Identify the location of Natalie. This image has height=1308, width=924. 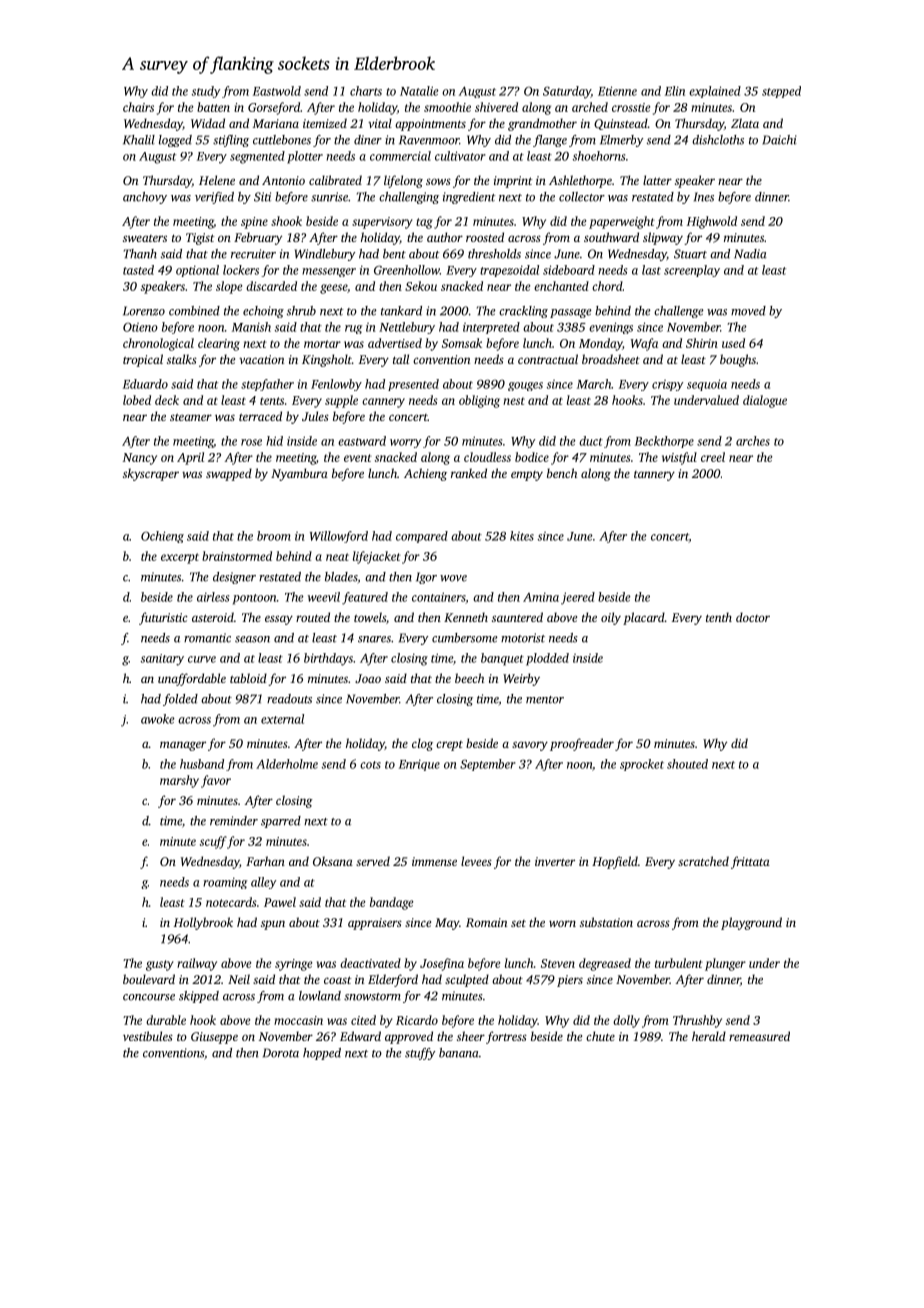
(419, 91).
